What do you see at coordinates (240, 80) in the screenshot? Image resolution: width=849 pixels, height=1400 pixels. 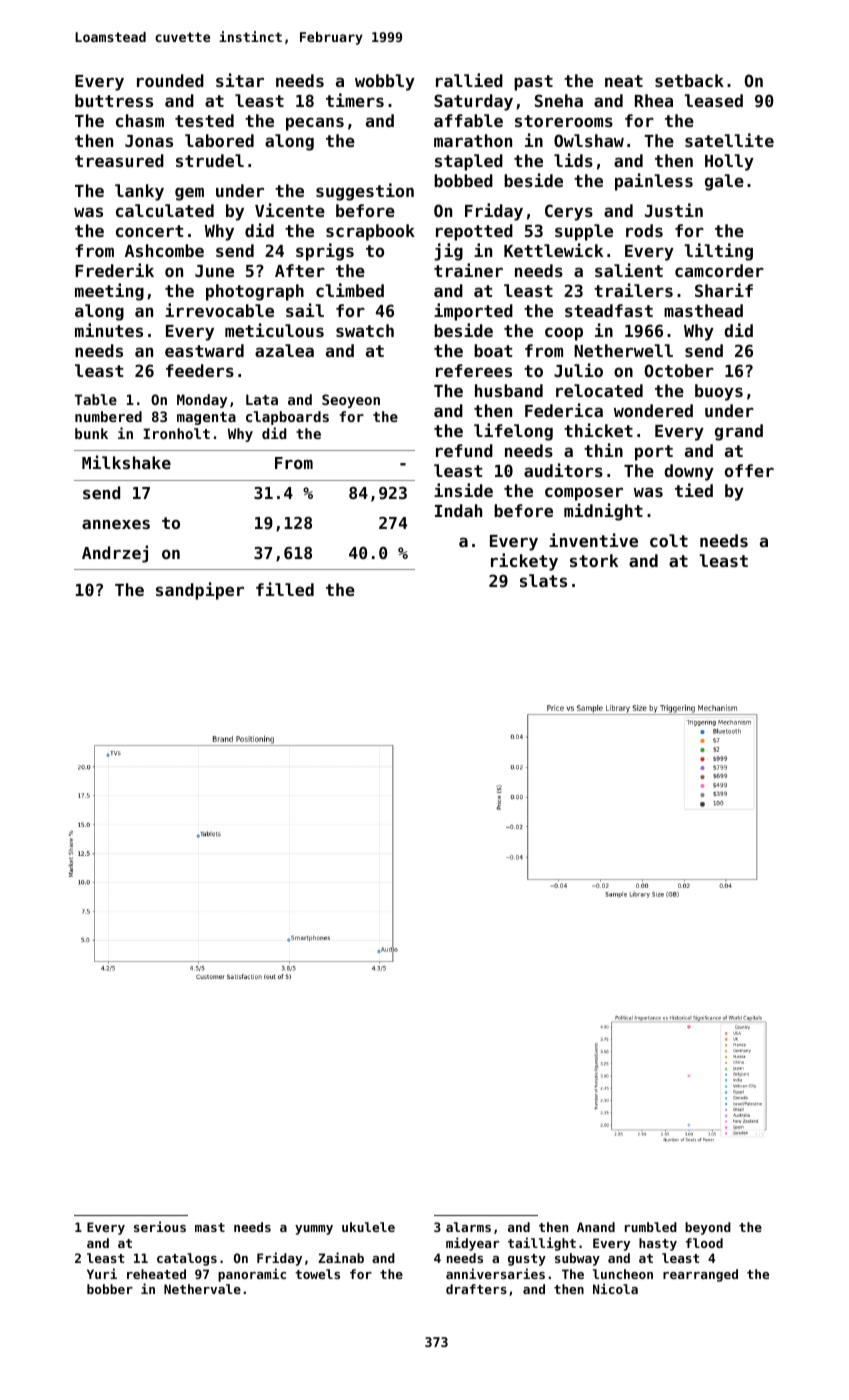 I see `sitar` at bounding box center [240, 80].
